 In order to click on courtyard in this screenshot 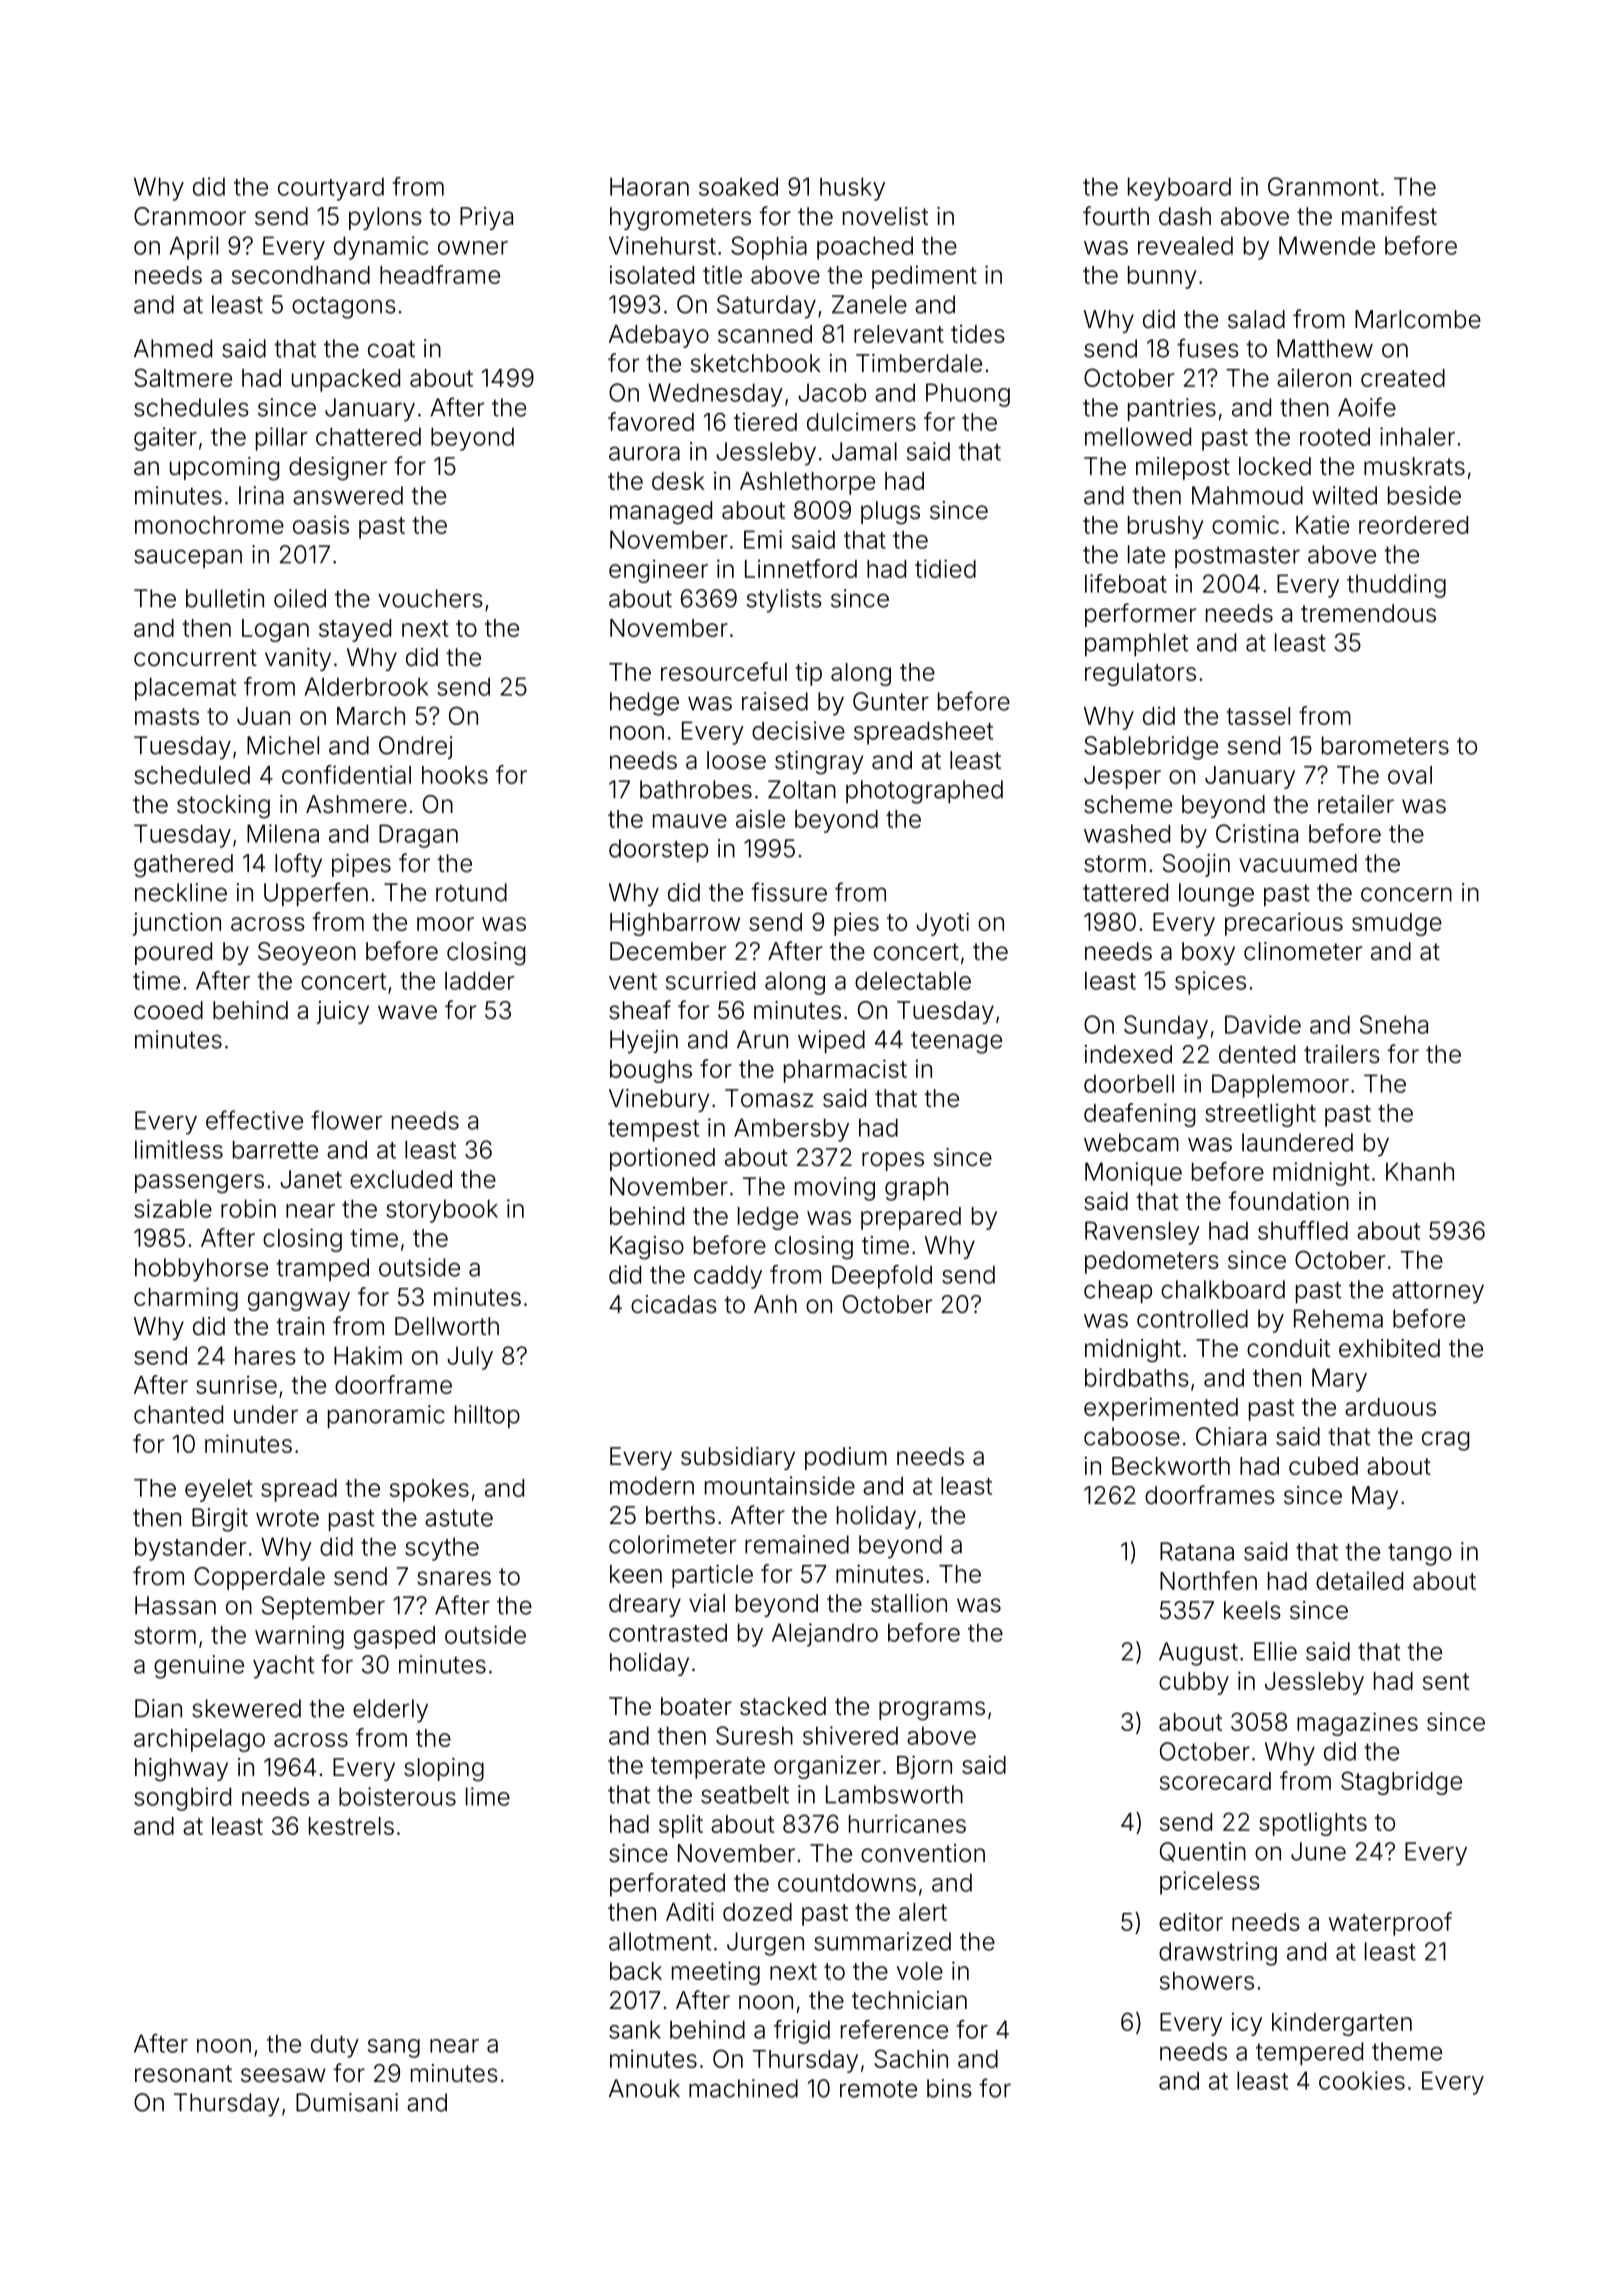, I will do `click(331, 189)`.
